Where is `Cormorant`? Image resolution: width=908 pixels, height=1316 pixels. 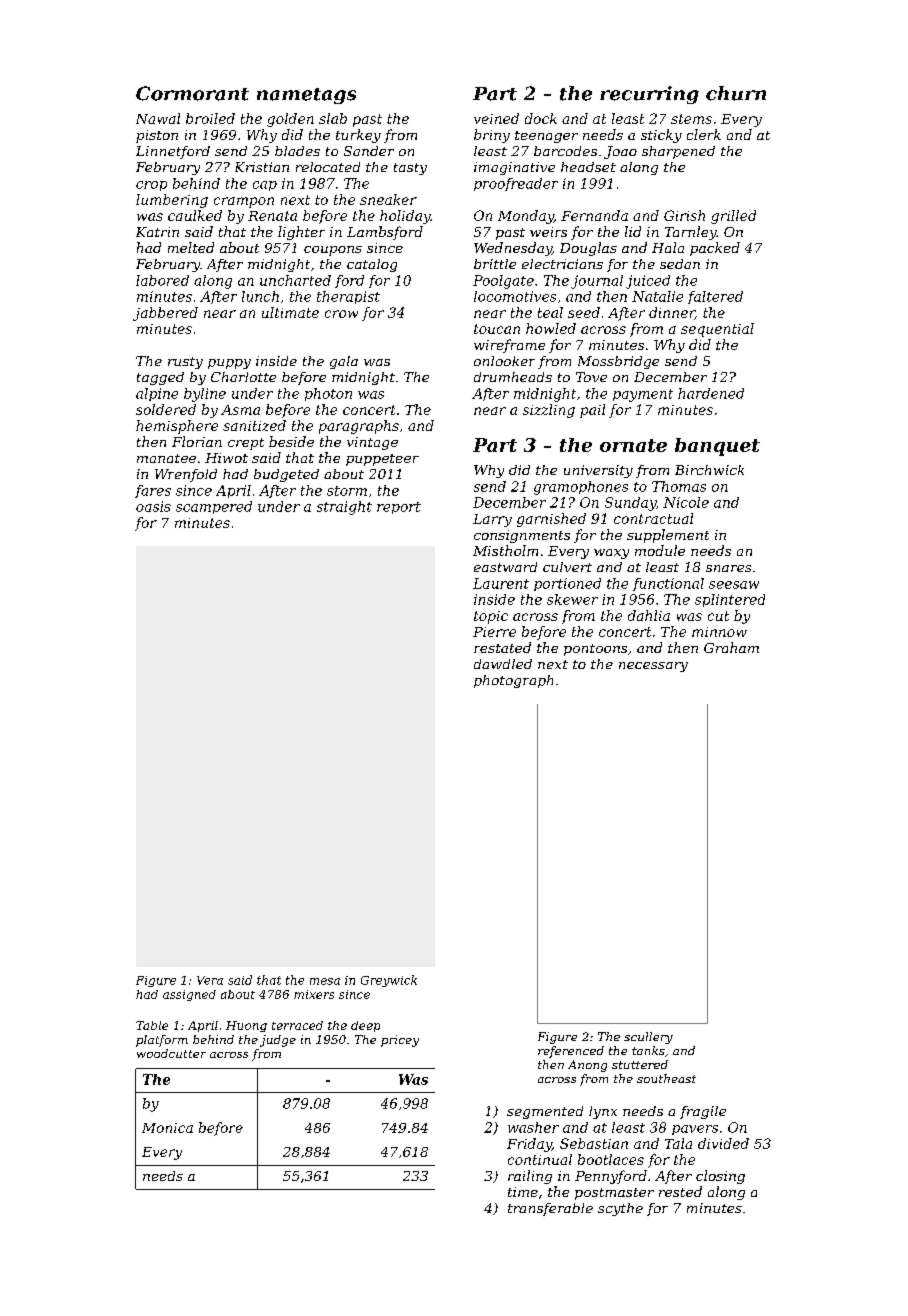
Cormorant is located at coordinates (192, 93).
